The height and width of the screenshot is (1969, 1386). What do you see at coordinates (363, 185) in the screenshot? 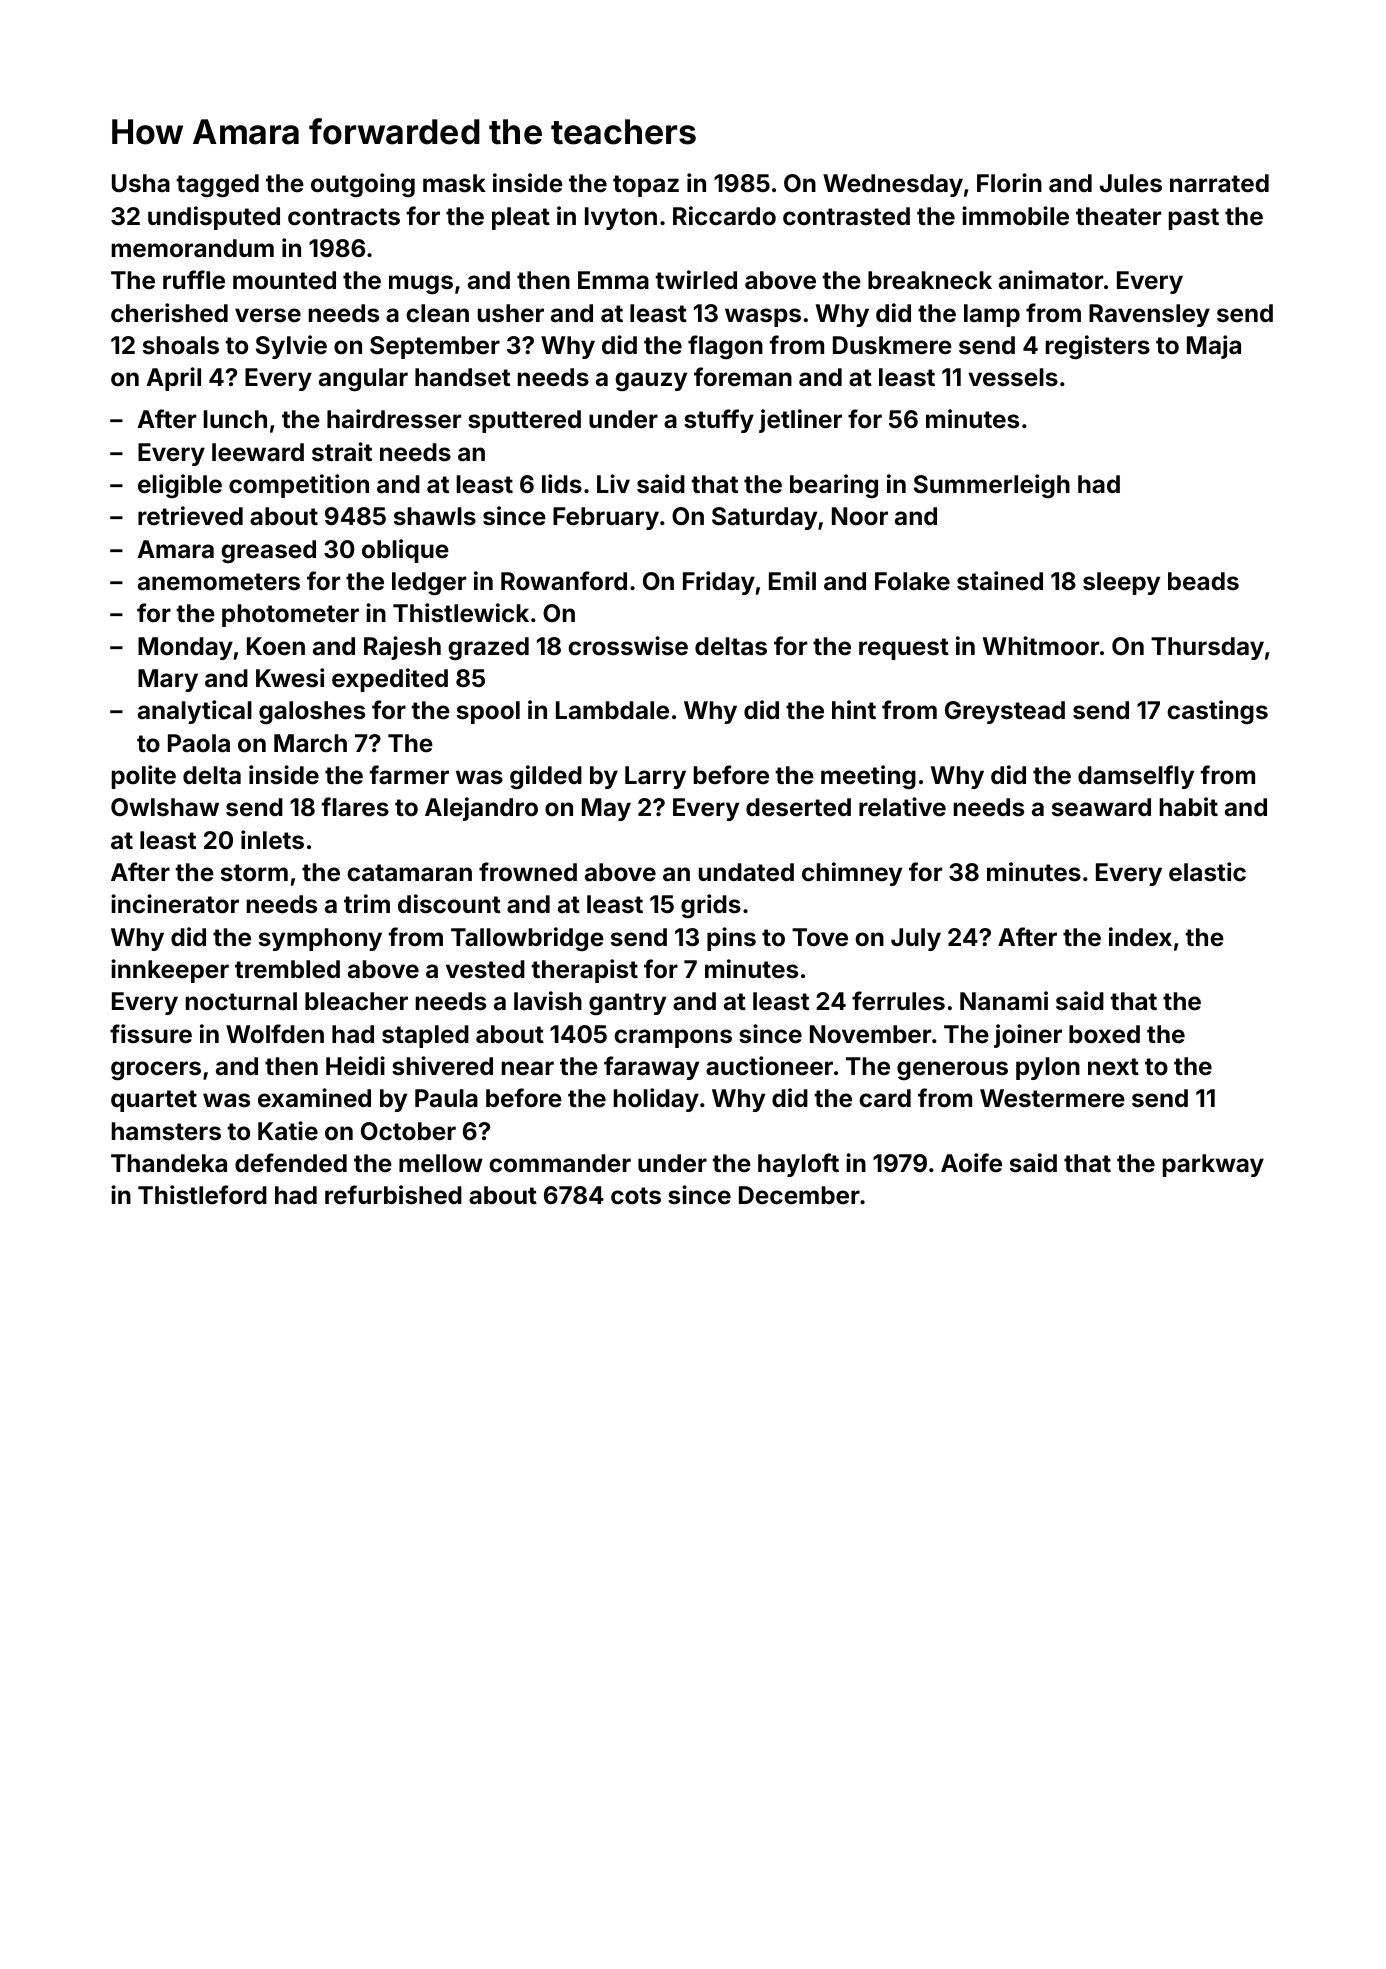
I see `outgoing` at bounding box center [363, 185].
